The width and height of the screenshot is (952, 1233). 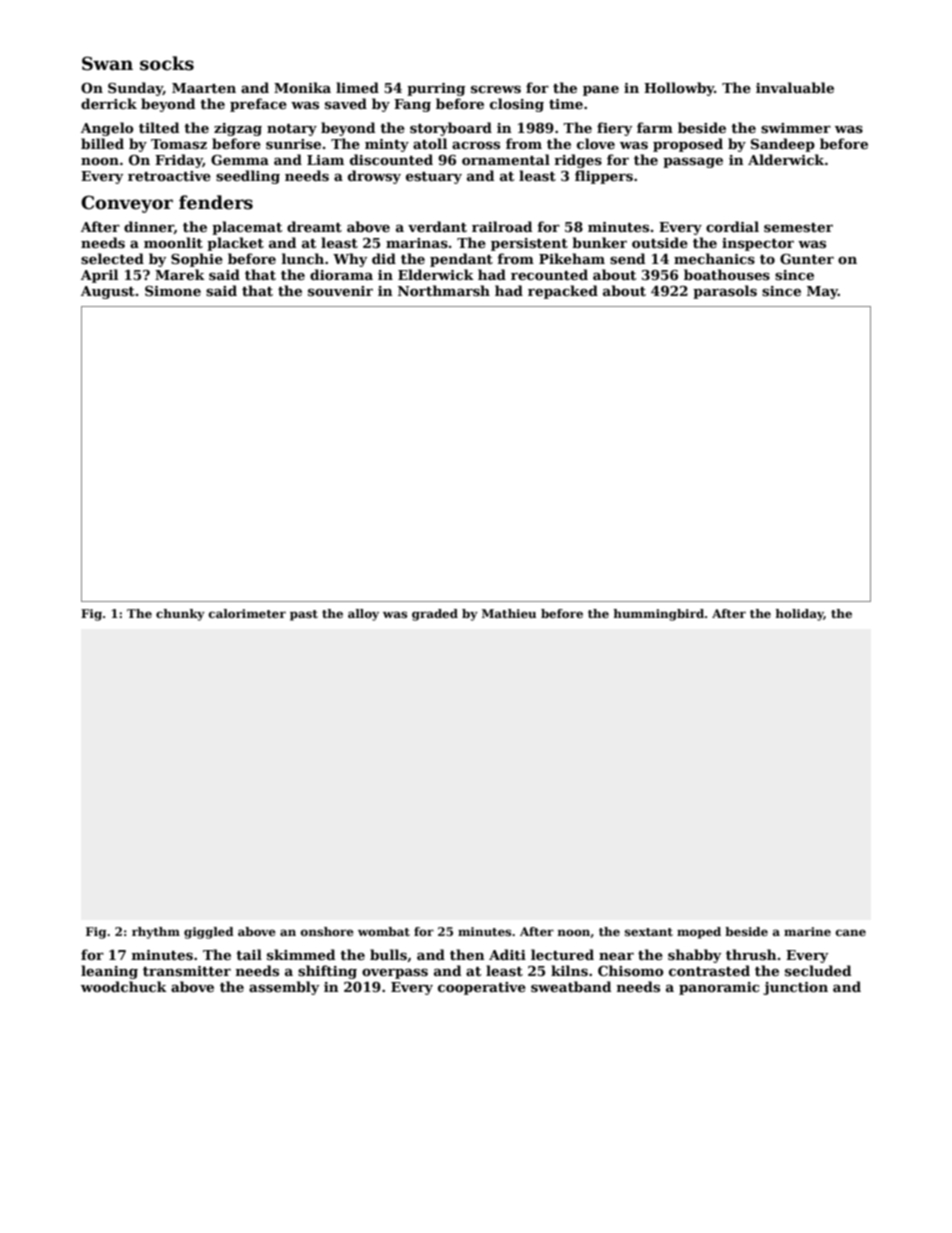 I want to click on chunky, so click(x=180, y=615).
